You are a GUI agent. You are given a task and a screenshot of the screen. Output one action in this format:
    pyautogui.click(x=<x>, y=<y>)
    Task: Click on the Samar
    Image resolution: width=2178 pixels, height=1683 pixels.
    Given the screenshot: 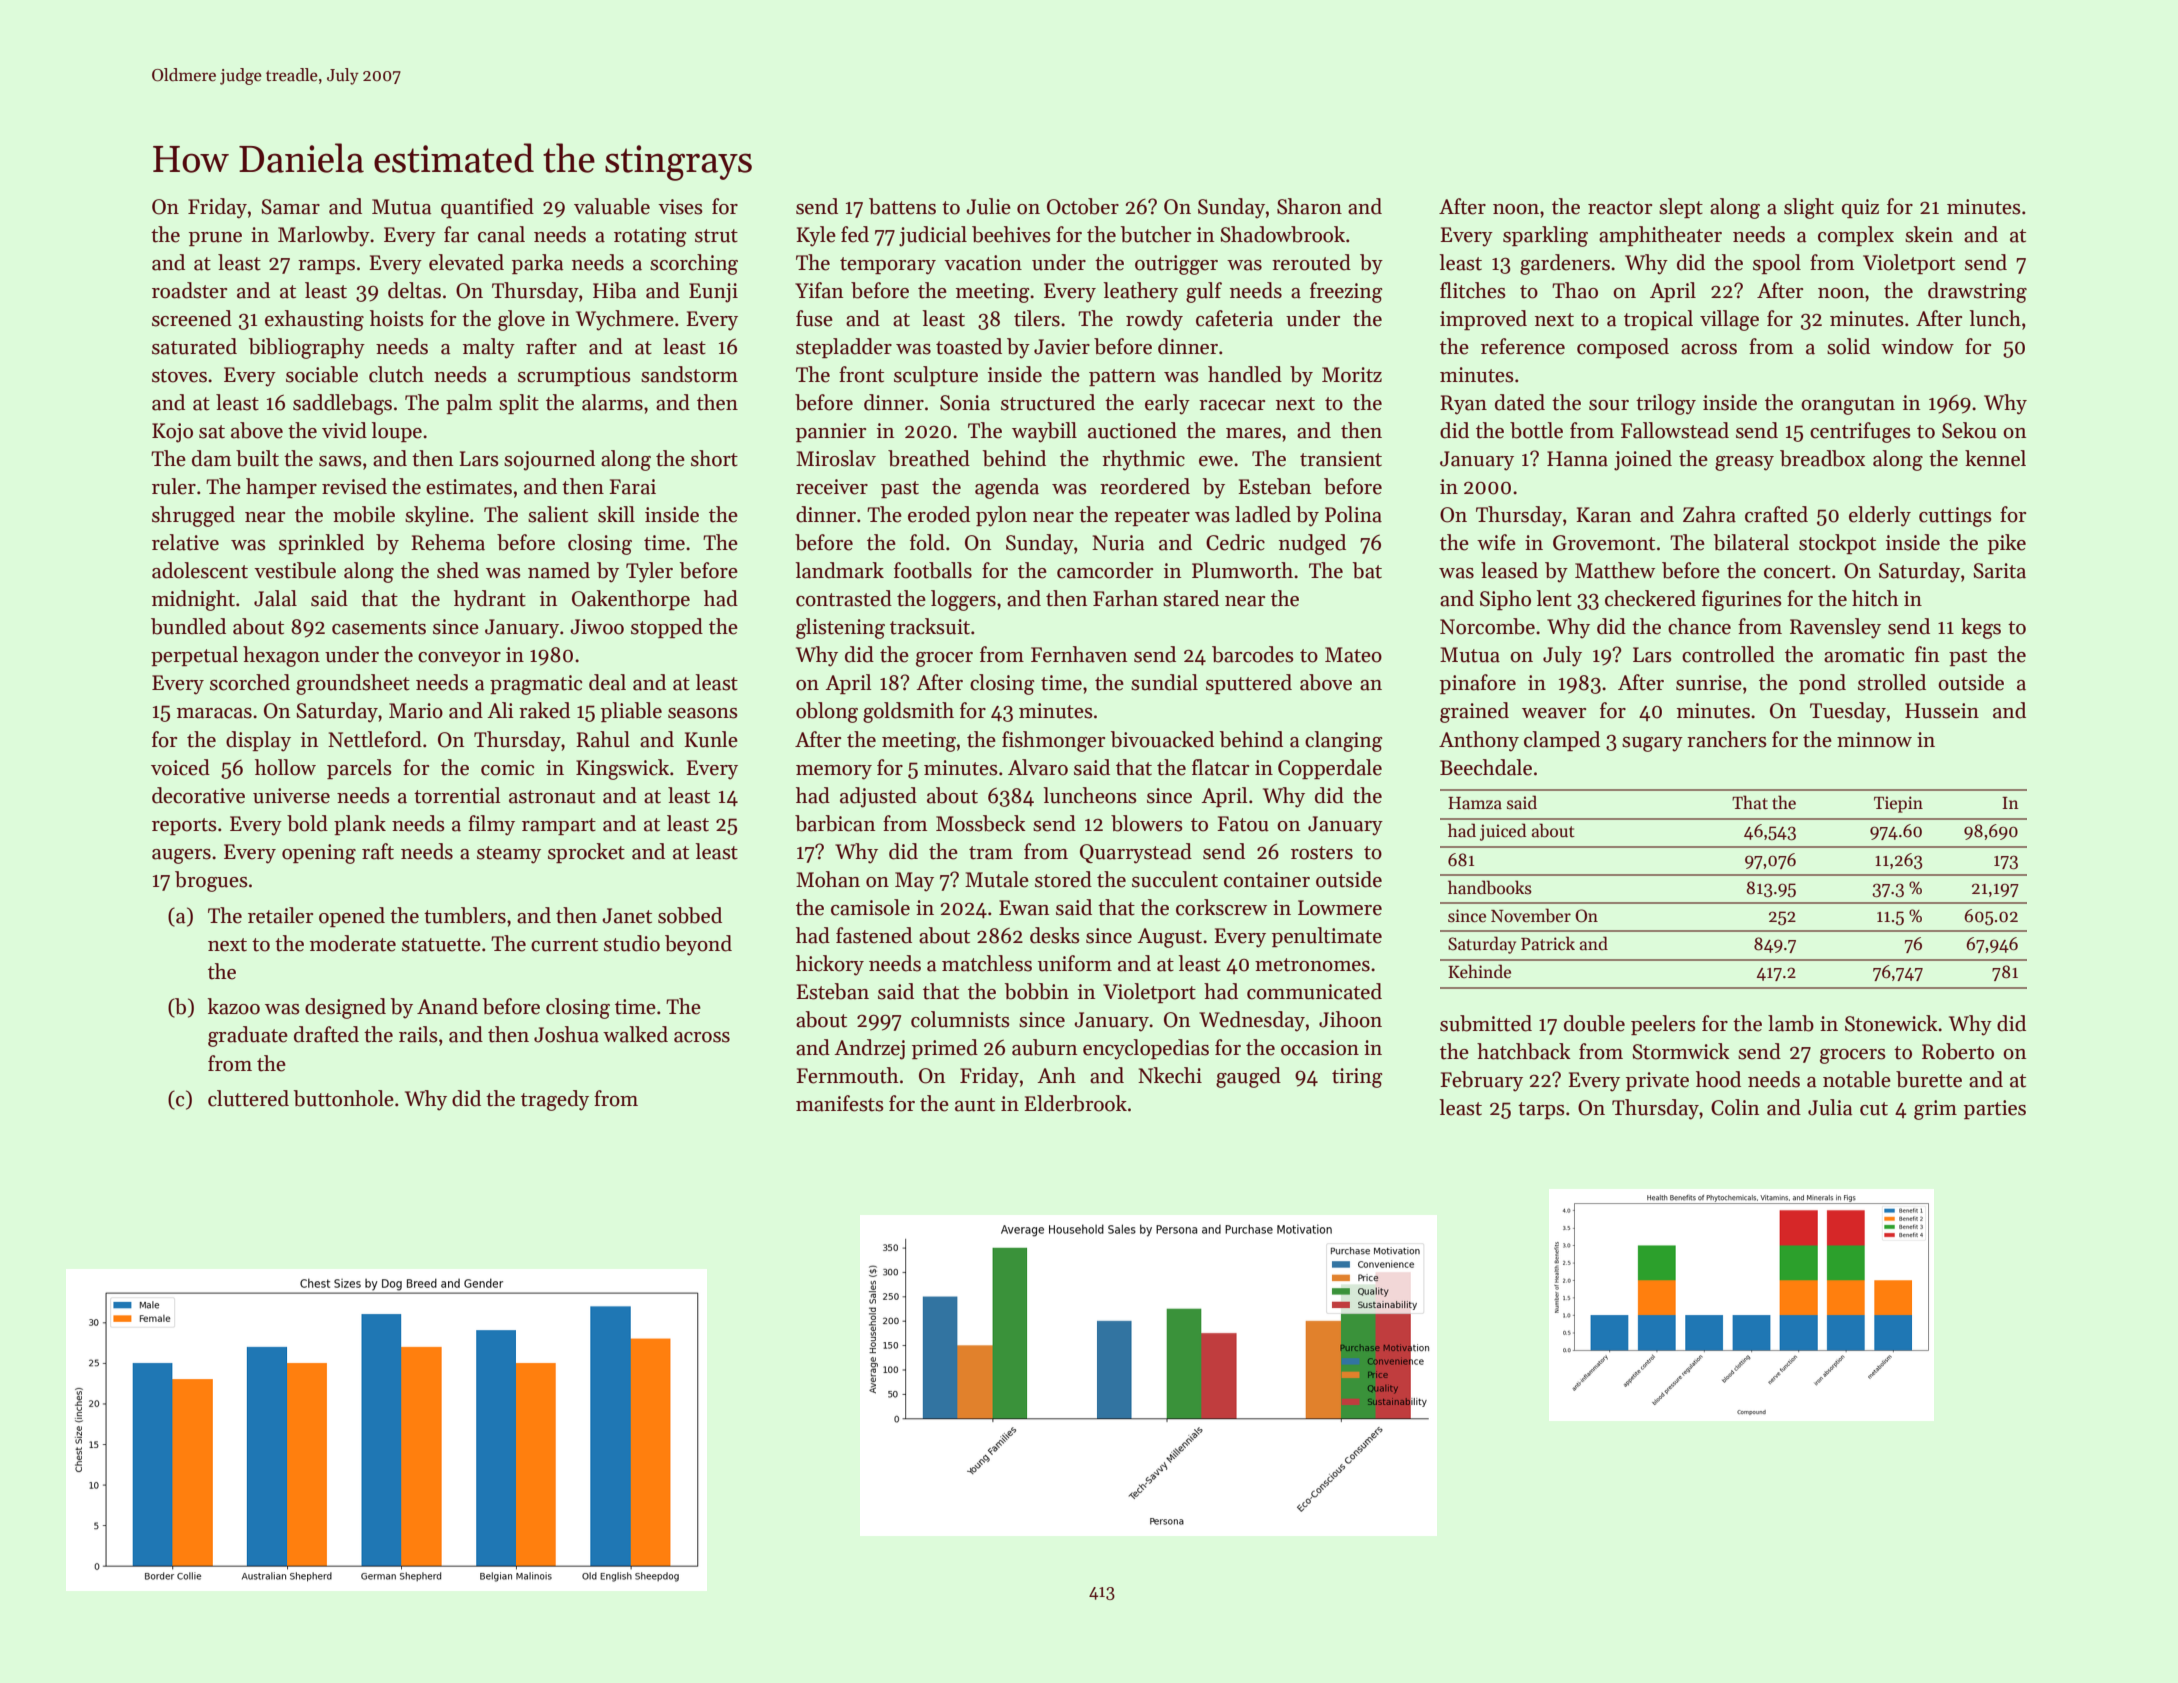 What is the action you would take?
    pyautogui.click(x=290, y=207)
